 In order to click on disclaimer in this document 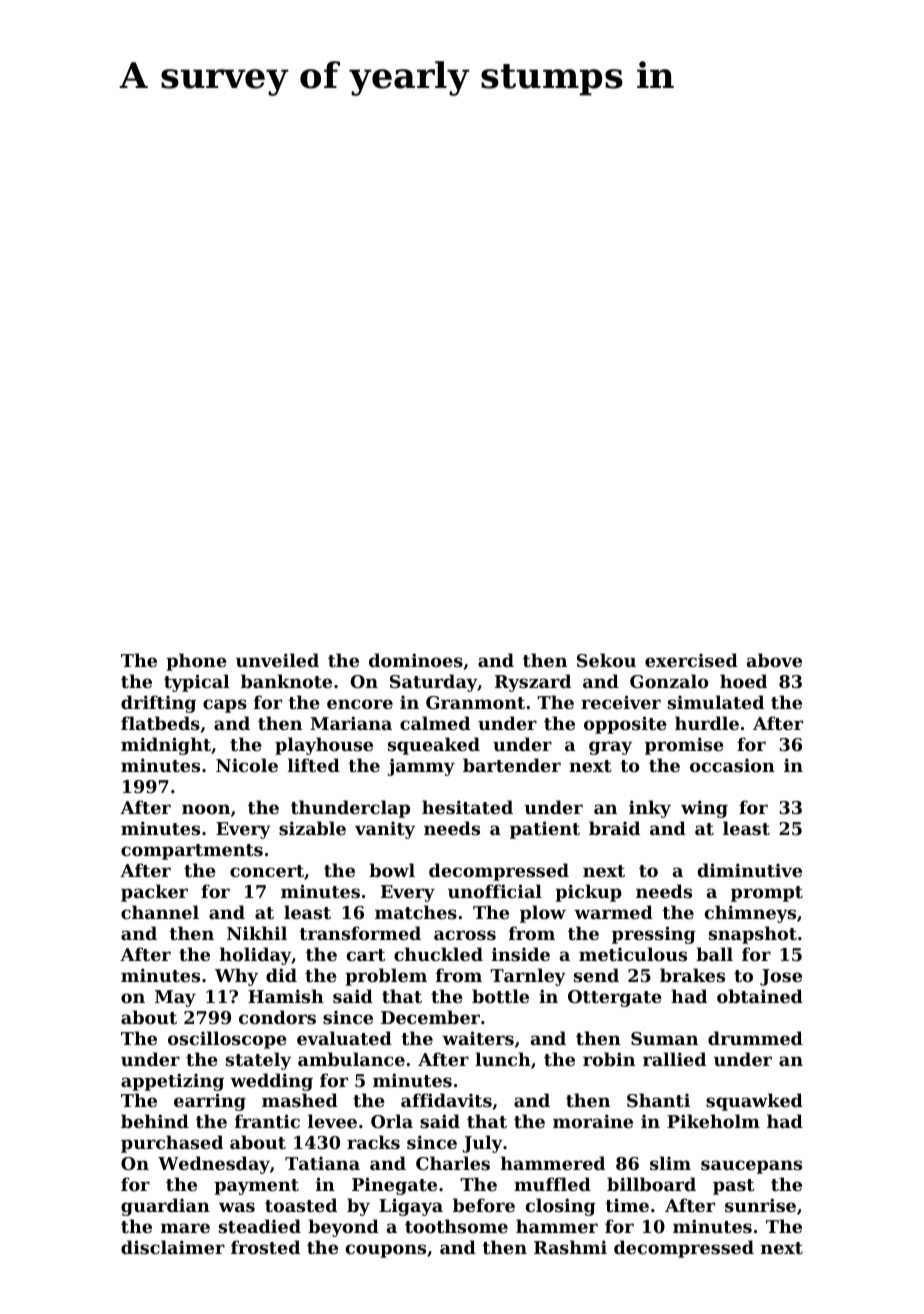, I will do `click(173, 1247)`.
